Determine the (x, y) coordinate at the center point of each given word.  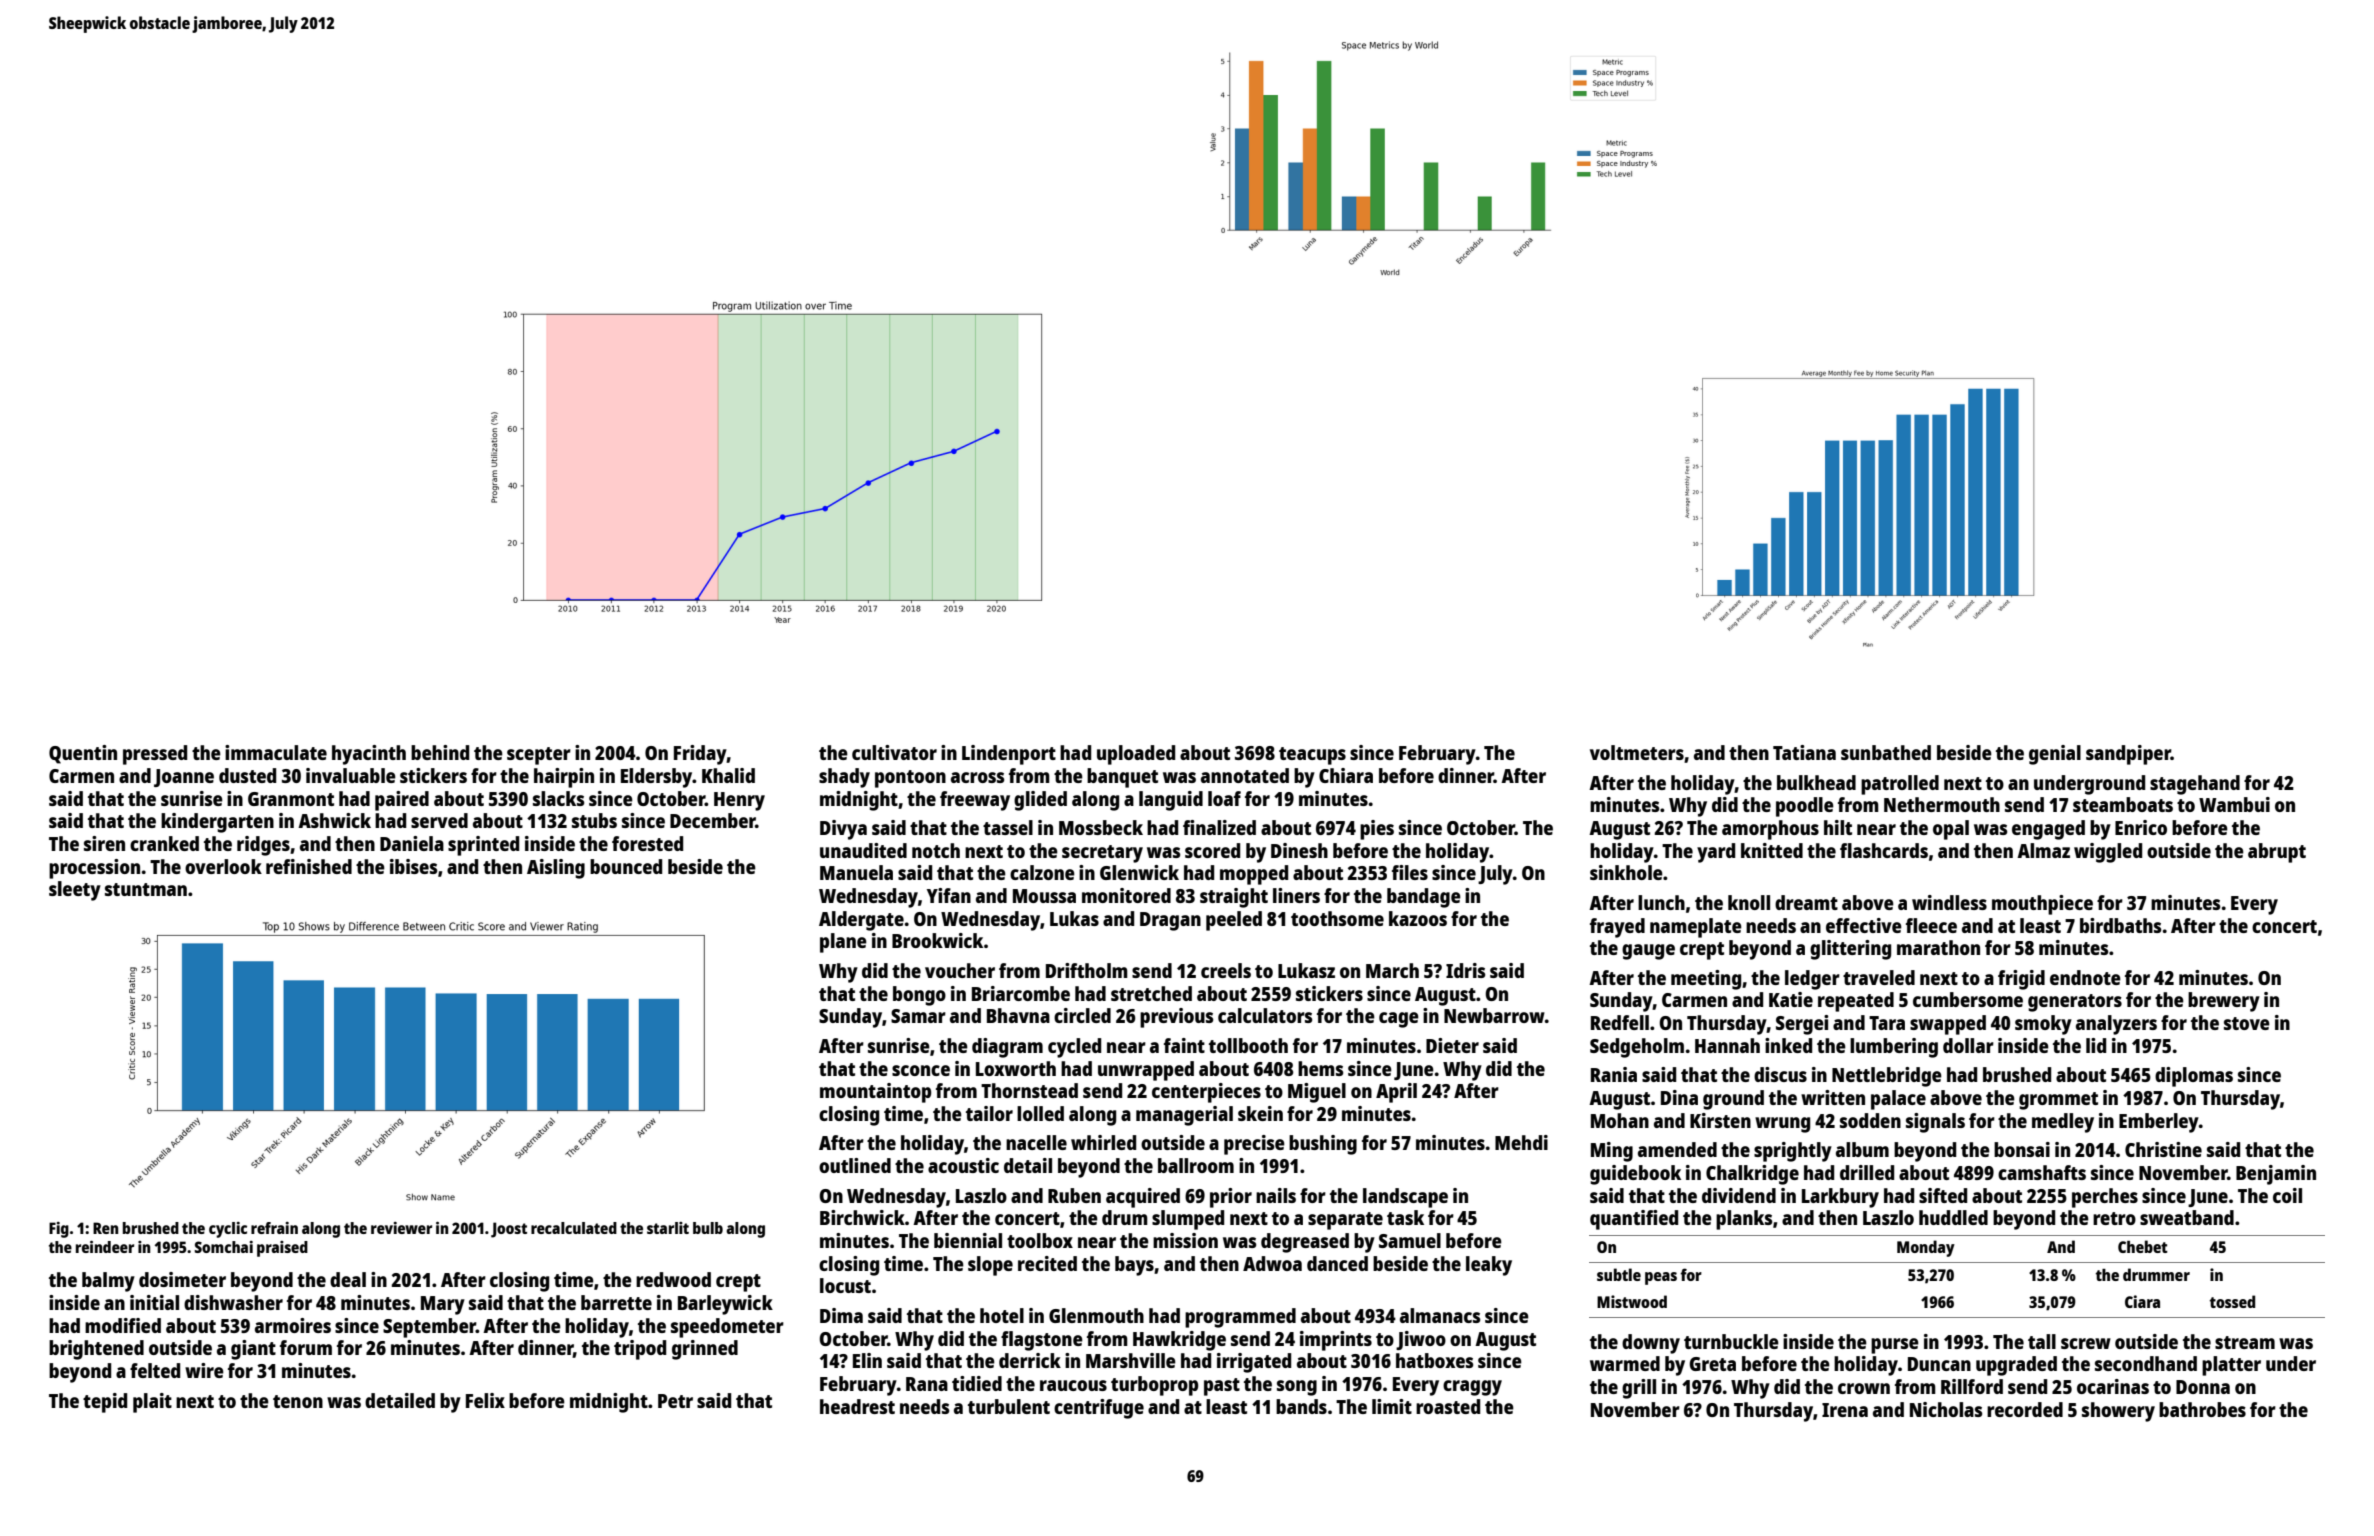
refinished (309, 866)
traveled (1879, 977)
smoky (2043, 1025)
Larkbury (1840, 1198)
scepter (539, 756)
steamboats (2123, 804)
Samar (918, 1016)
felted (155, 1370)
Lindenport (1009, 755)
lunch (1661, 902)
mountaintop (875, 1093)
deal (348, 1279)
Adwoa (1272, 1263)
